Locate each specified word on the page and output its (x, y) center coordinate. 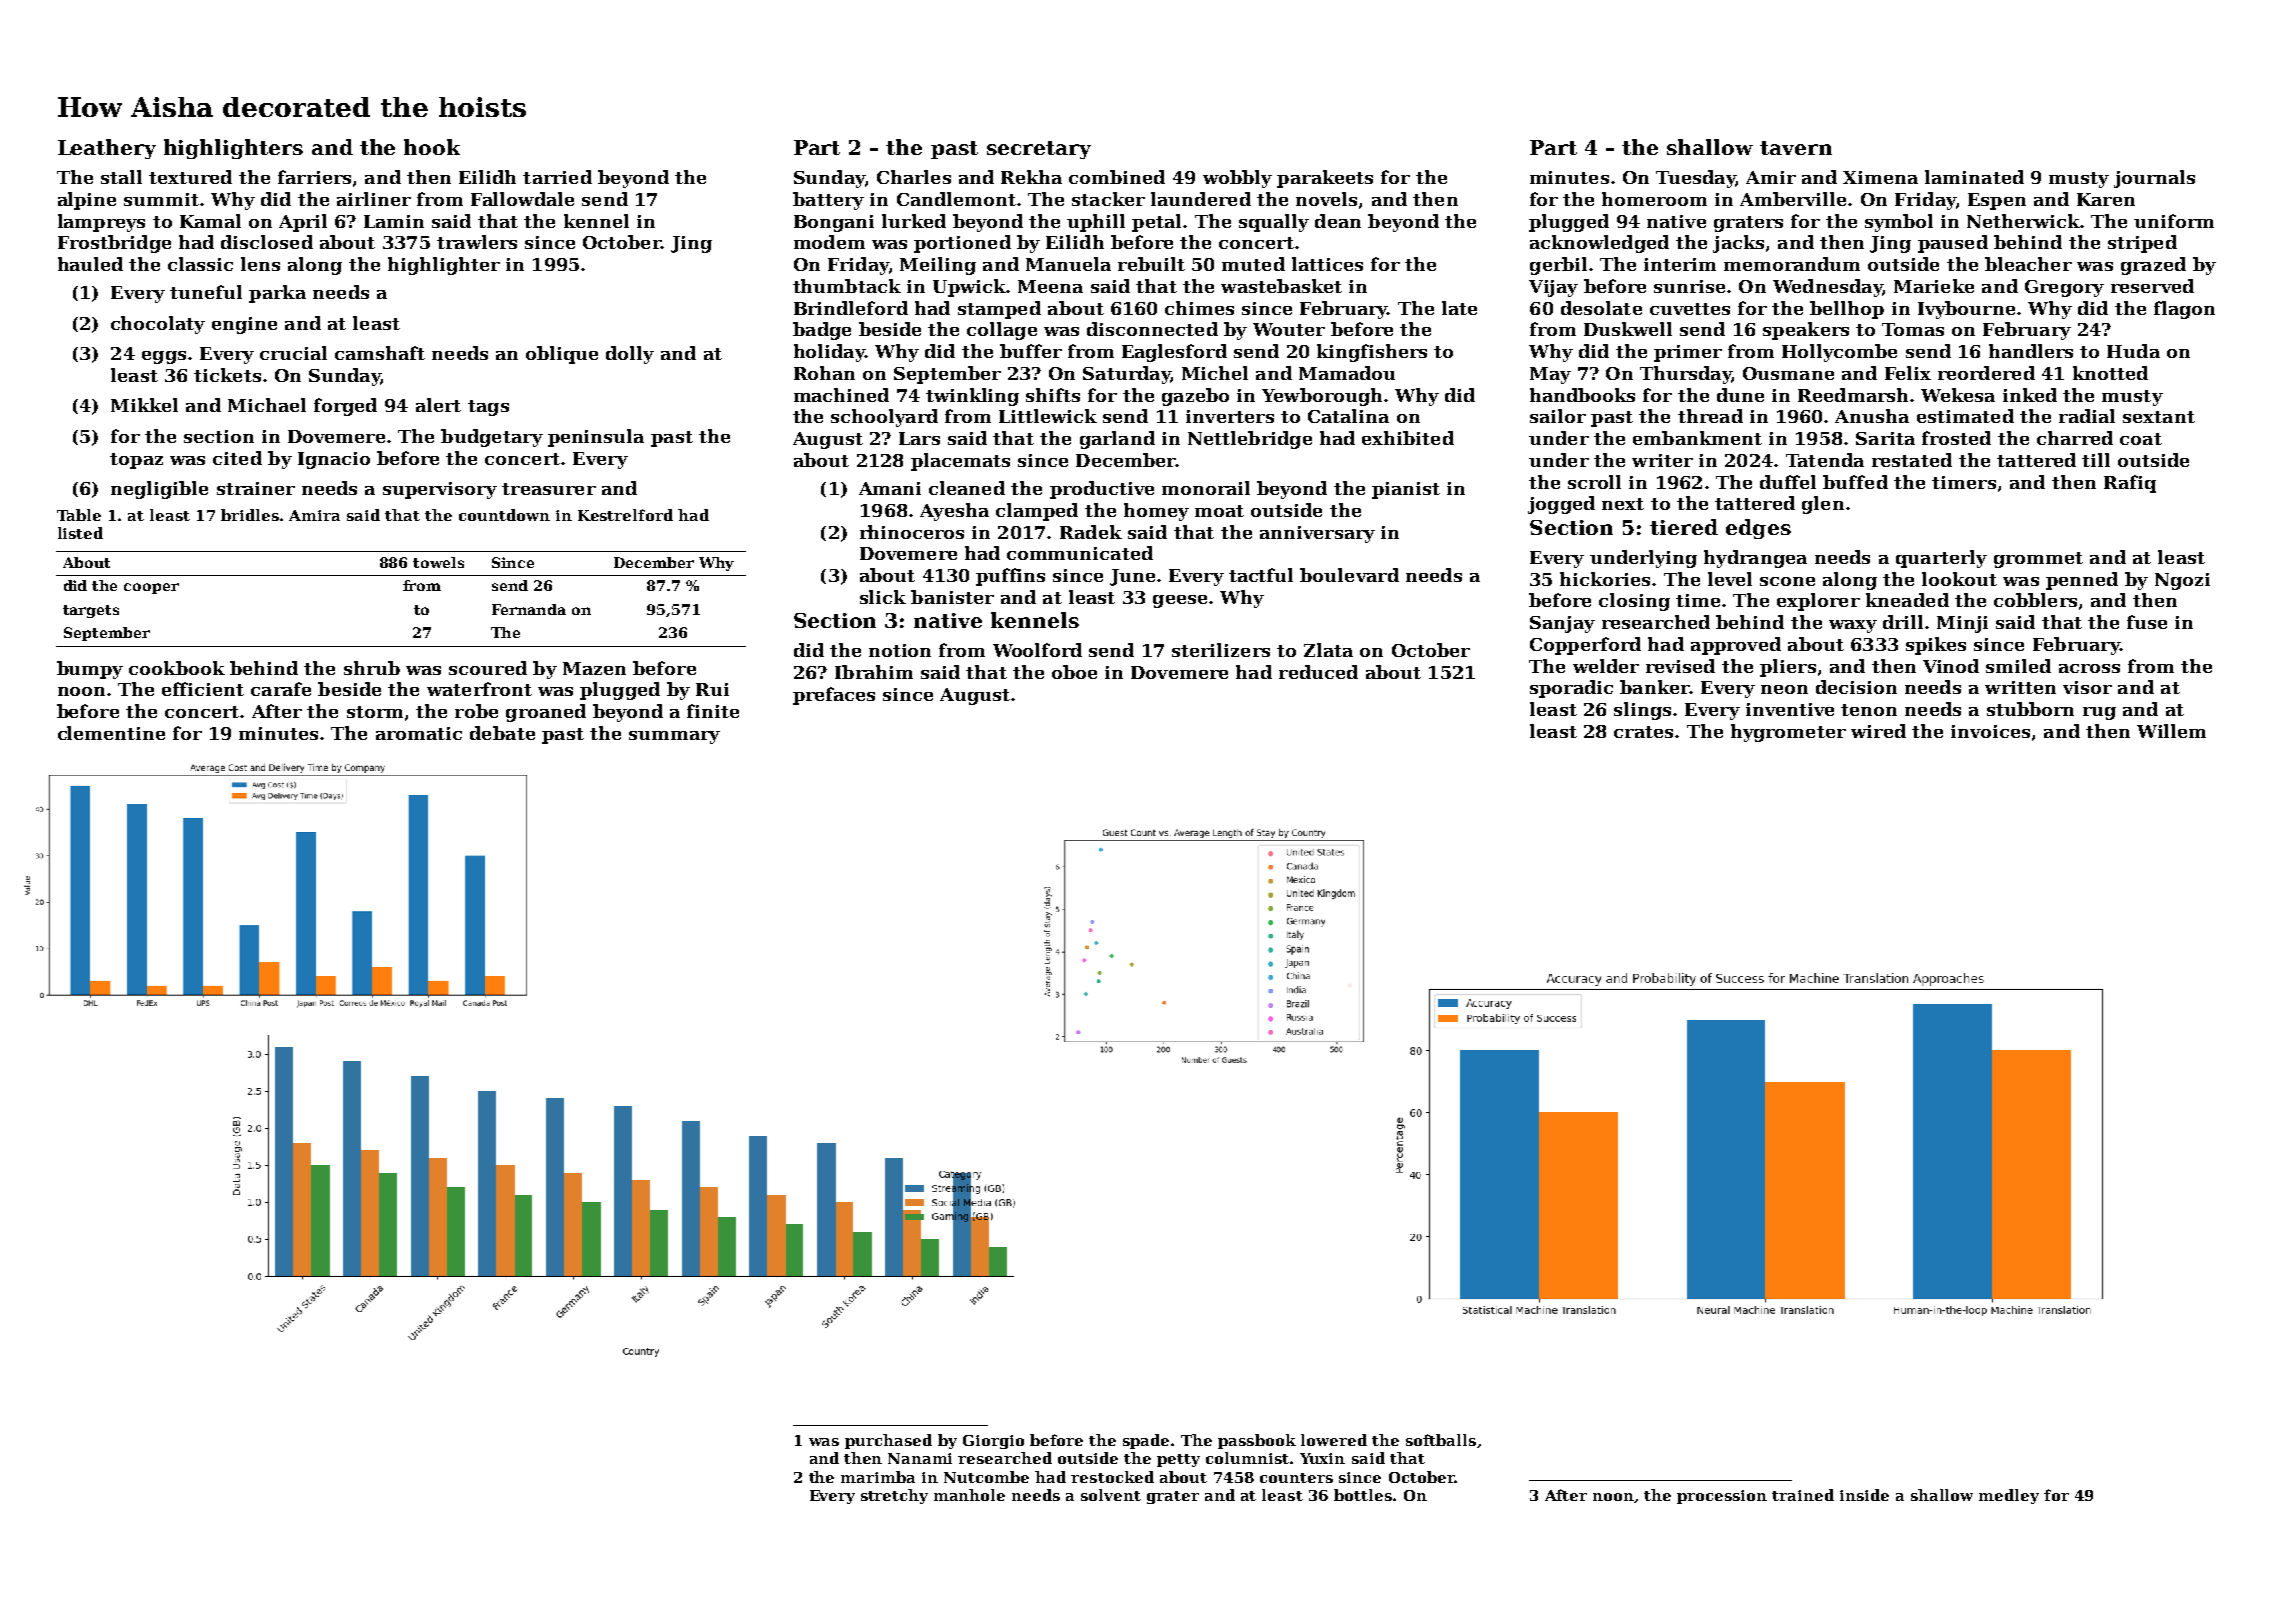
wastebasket (1281, 286)
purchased (888, 1441)
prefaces (834, 696)
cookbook (177, 668)
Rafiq (2130, 484)
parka (277, 294)
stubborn (2030, 709)
